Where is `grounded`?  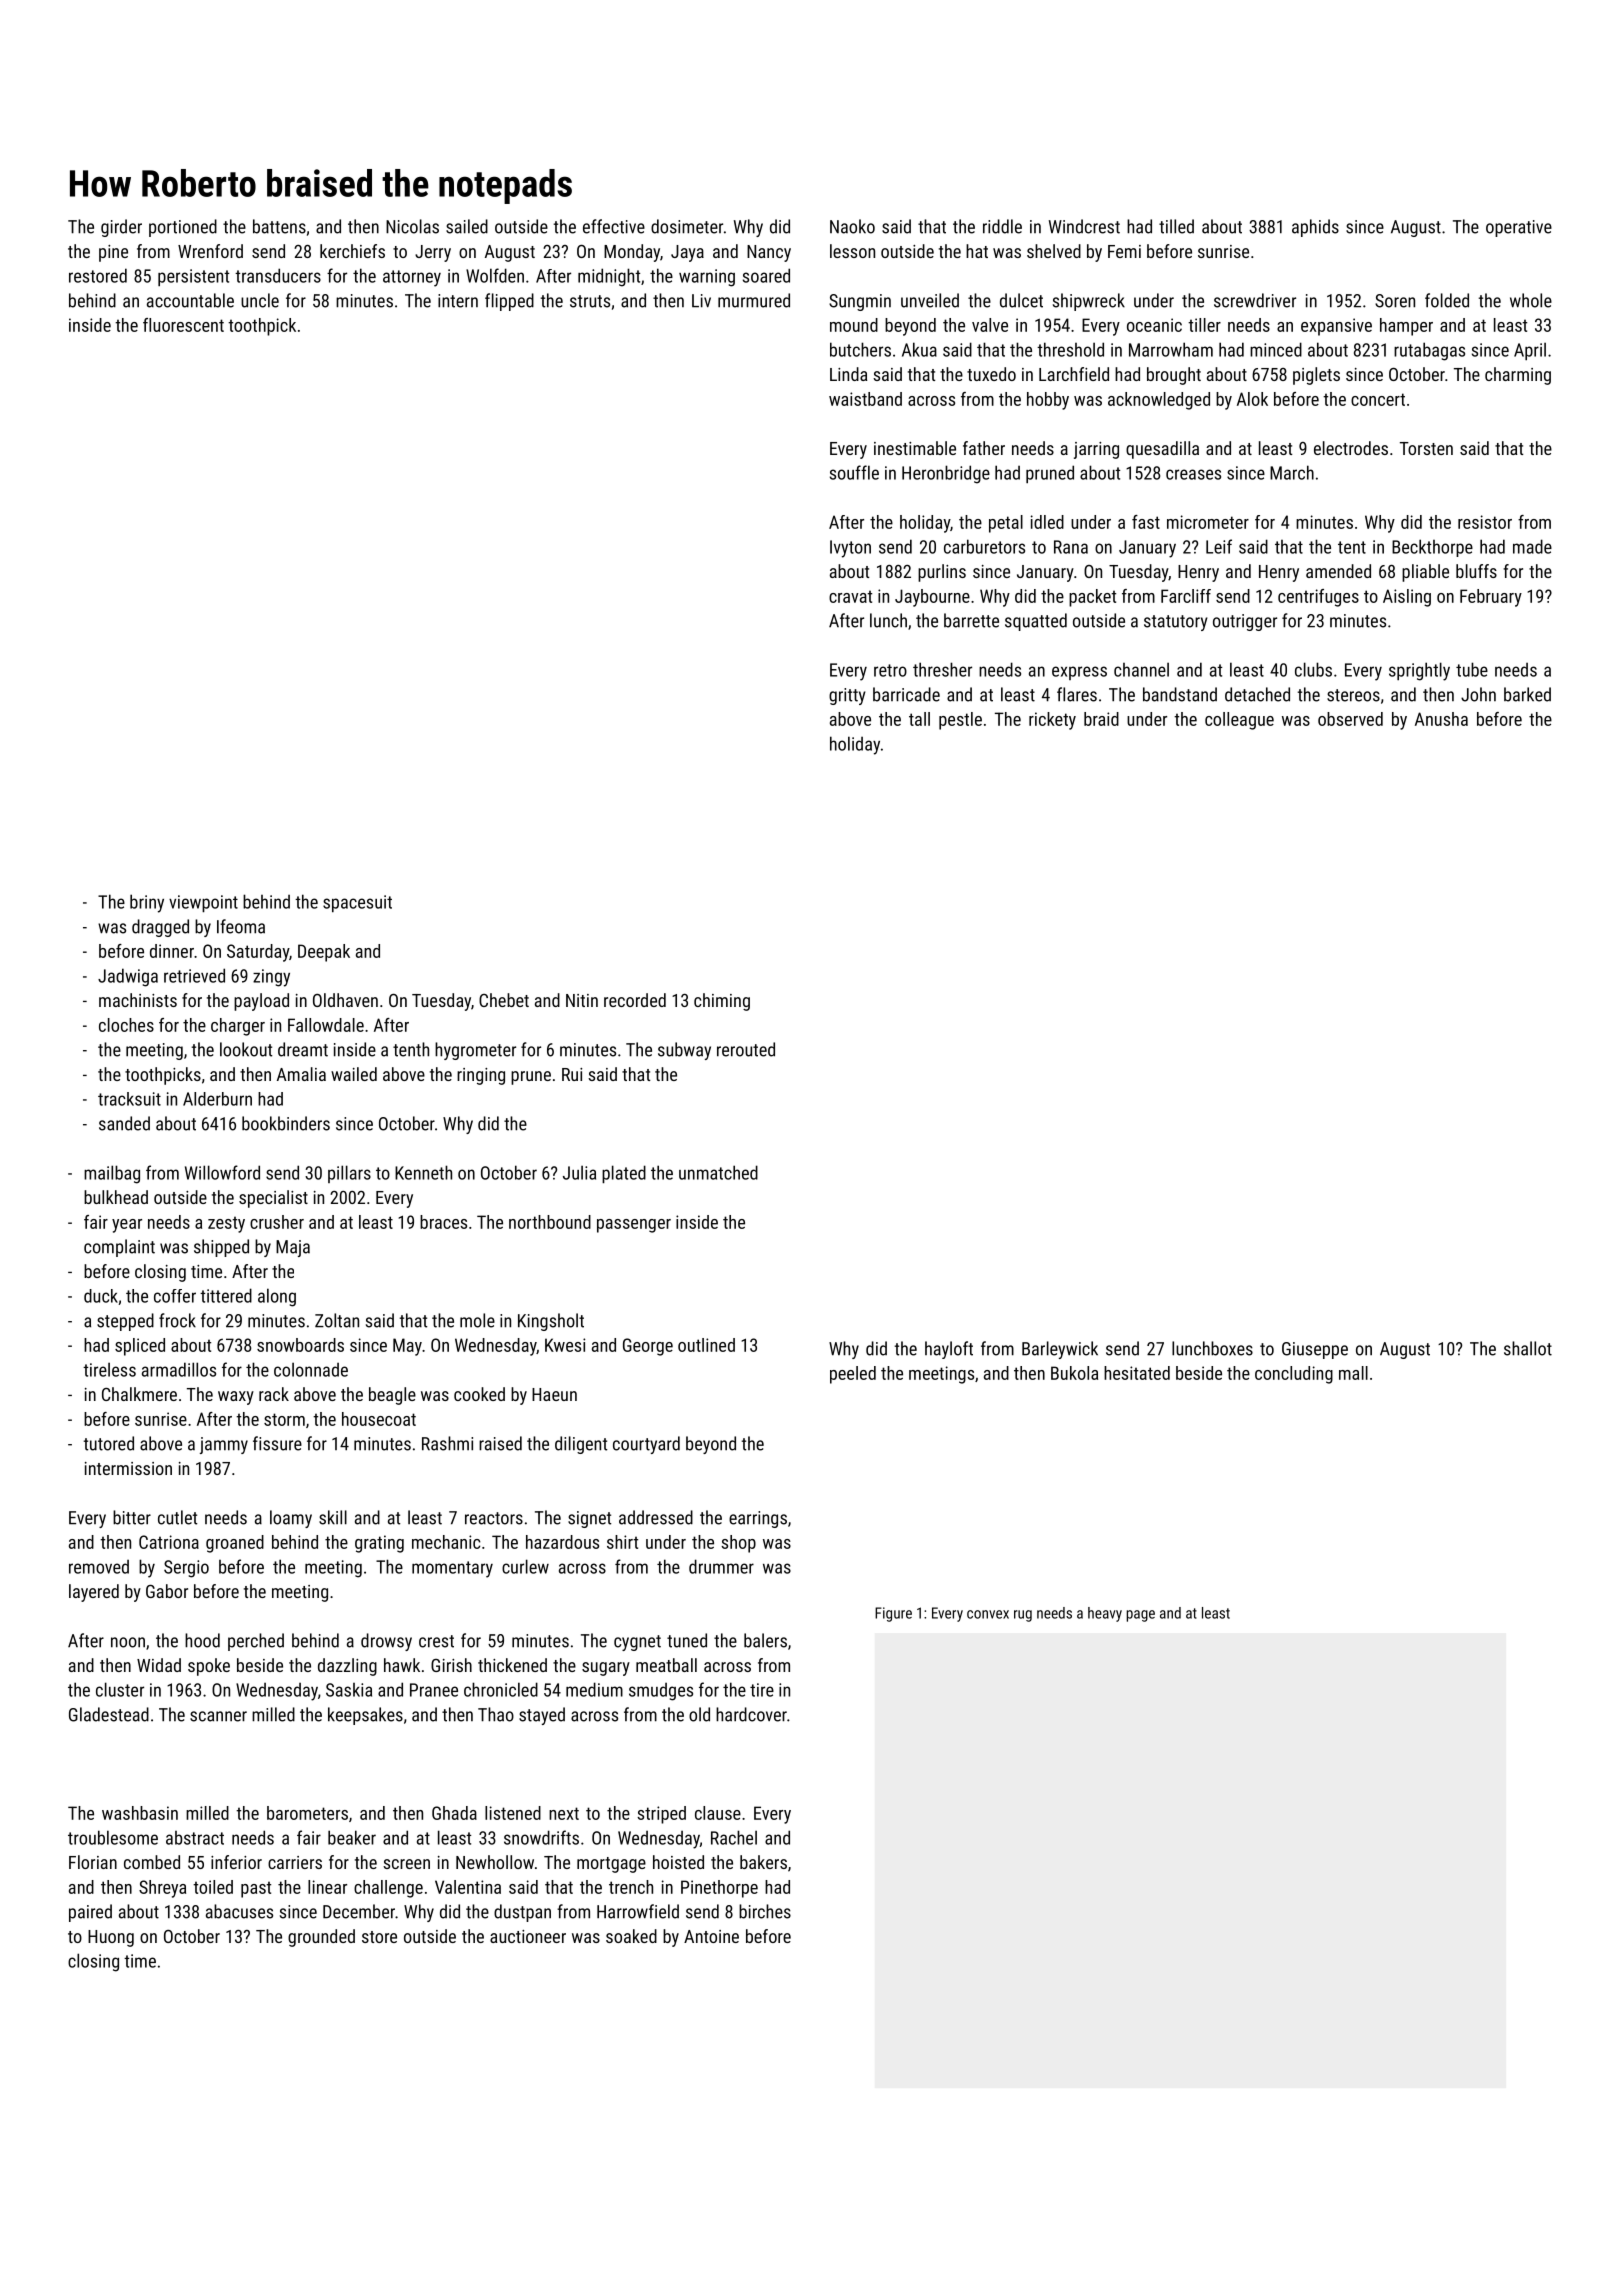
grounded is located at coordinates (321, 1938).
